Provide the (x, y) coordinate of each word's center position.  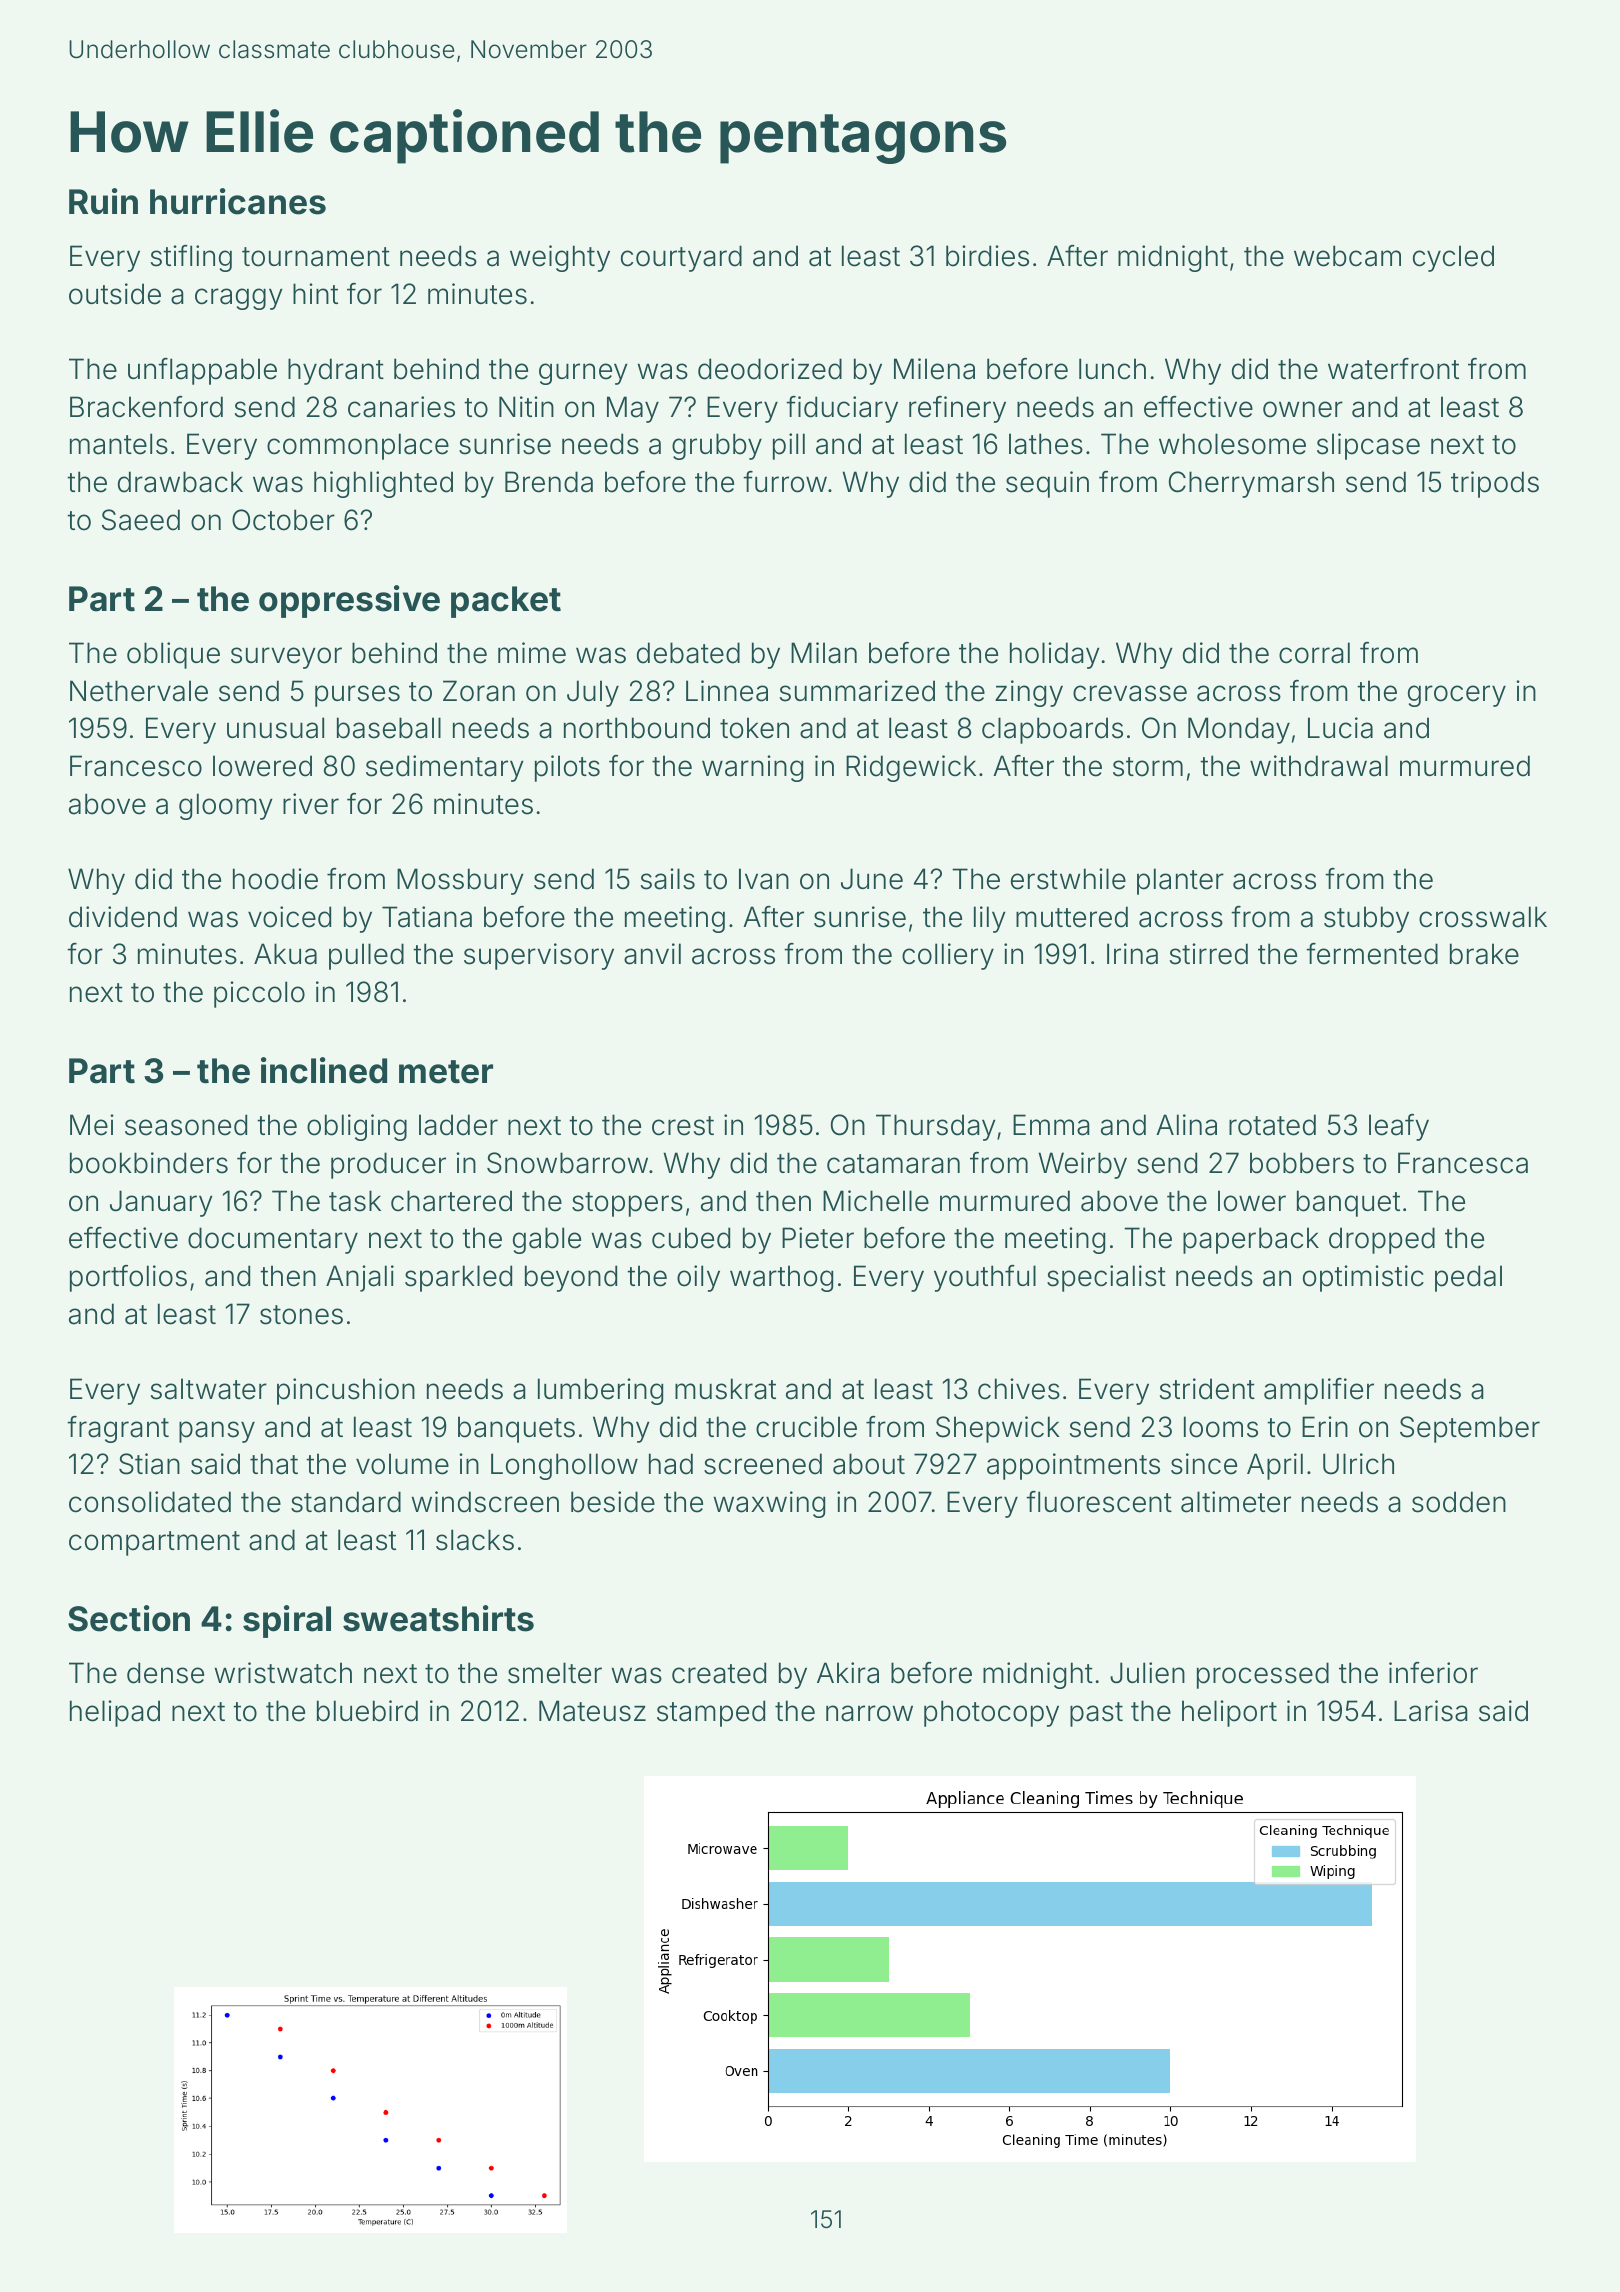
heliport (1229, 1713)
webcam (1347, 256)
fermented (1372, 954)
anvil (652, 954)
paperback (1251, 1240)
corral (1314, 653)
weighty (560, 258)
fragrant (118, 1429)
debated (688, 653)
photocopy (991, 1713)
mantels (119, 444)
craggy (239, 299)
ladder (458, 1125)
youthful (985, 1278)
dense (165, 1673)
